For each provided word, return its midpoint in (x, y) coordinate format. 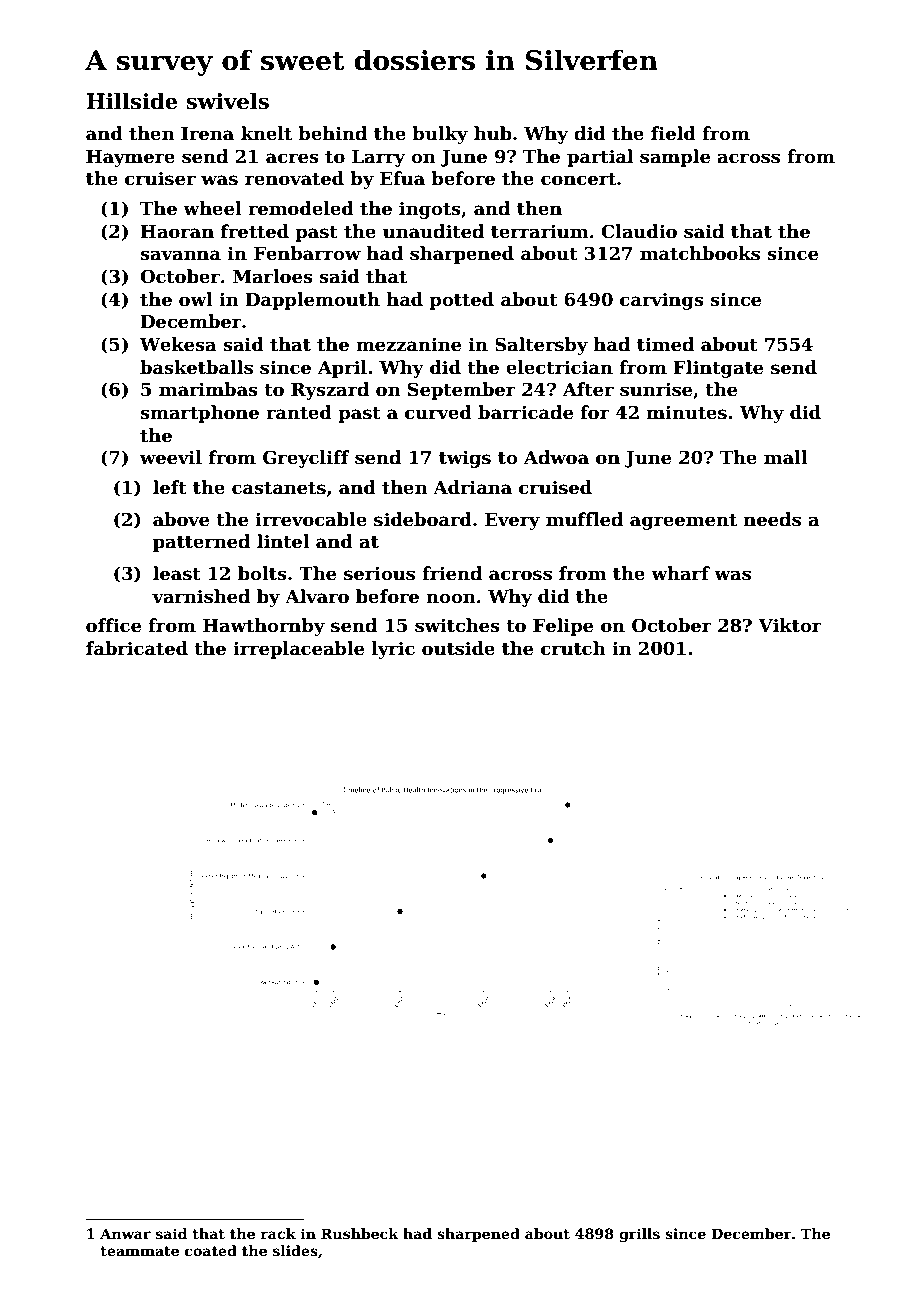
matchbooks (700, 253)
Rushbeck (360, 1233)
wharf (680, 573)
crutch (573, 648)
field (673, 133)
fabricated (137, 648)
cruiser (160, 178)
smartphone (199, 414)
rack (278, 1233)
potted (461, 301)
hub (493, 133)
